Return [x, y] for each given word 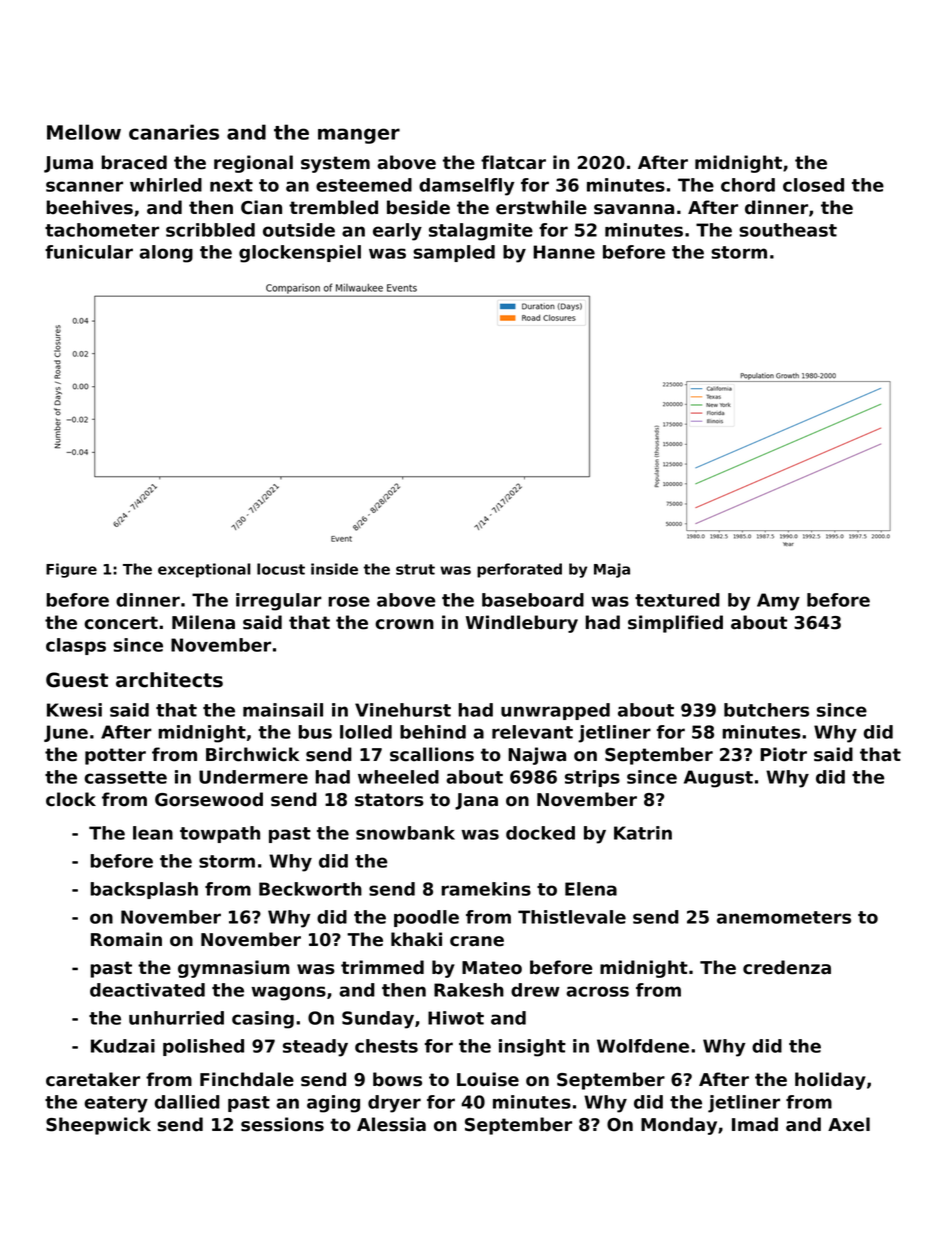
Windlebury [522, 624]
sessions [282, 1124]
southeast [788, 230]
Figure [71, 570]
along [166, 254]
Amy [778, 602]
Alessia [391, 1124]
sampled [454, 253]
